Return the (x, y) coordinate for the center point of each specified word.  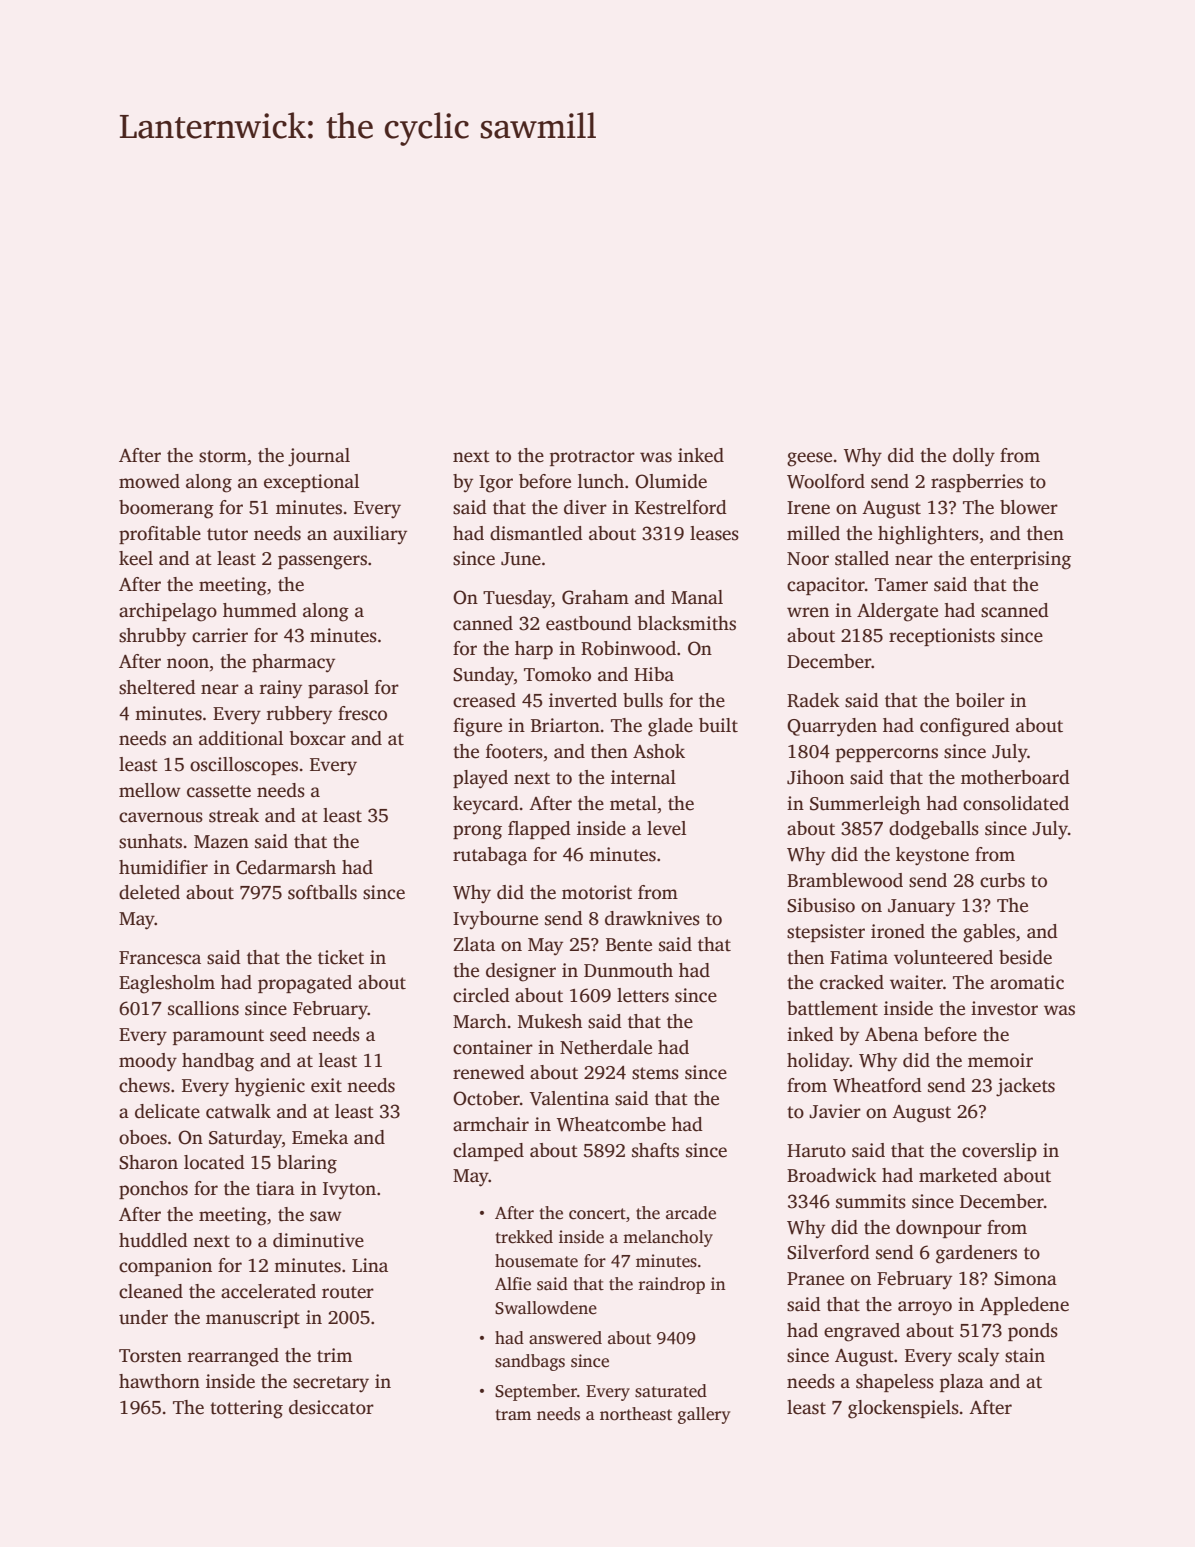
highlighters (928, 535)
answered (565, 1338)
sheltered (157, 687)
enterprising (1020, 560)
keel (136, 558)
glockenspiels (903, 1409)
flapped (539, 830)
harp (534, 650)
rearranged (233, 1357)
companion (165, 1267)
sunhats (150, 841)
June (521, 559)
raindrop (671, 1285)
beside (1025, 957)
